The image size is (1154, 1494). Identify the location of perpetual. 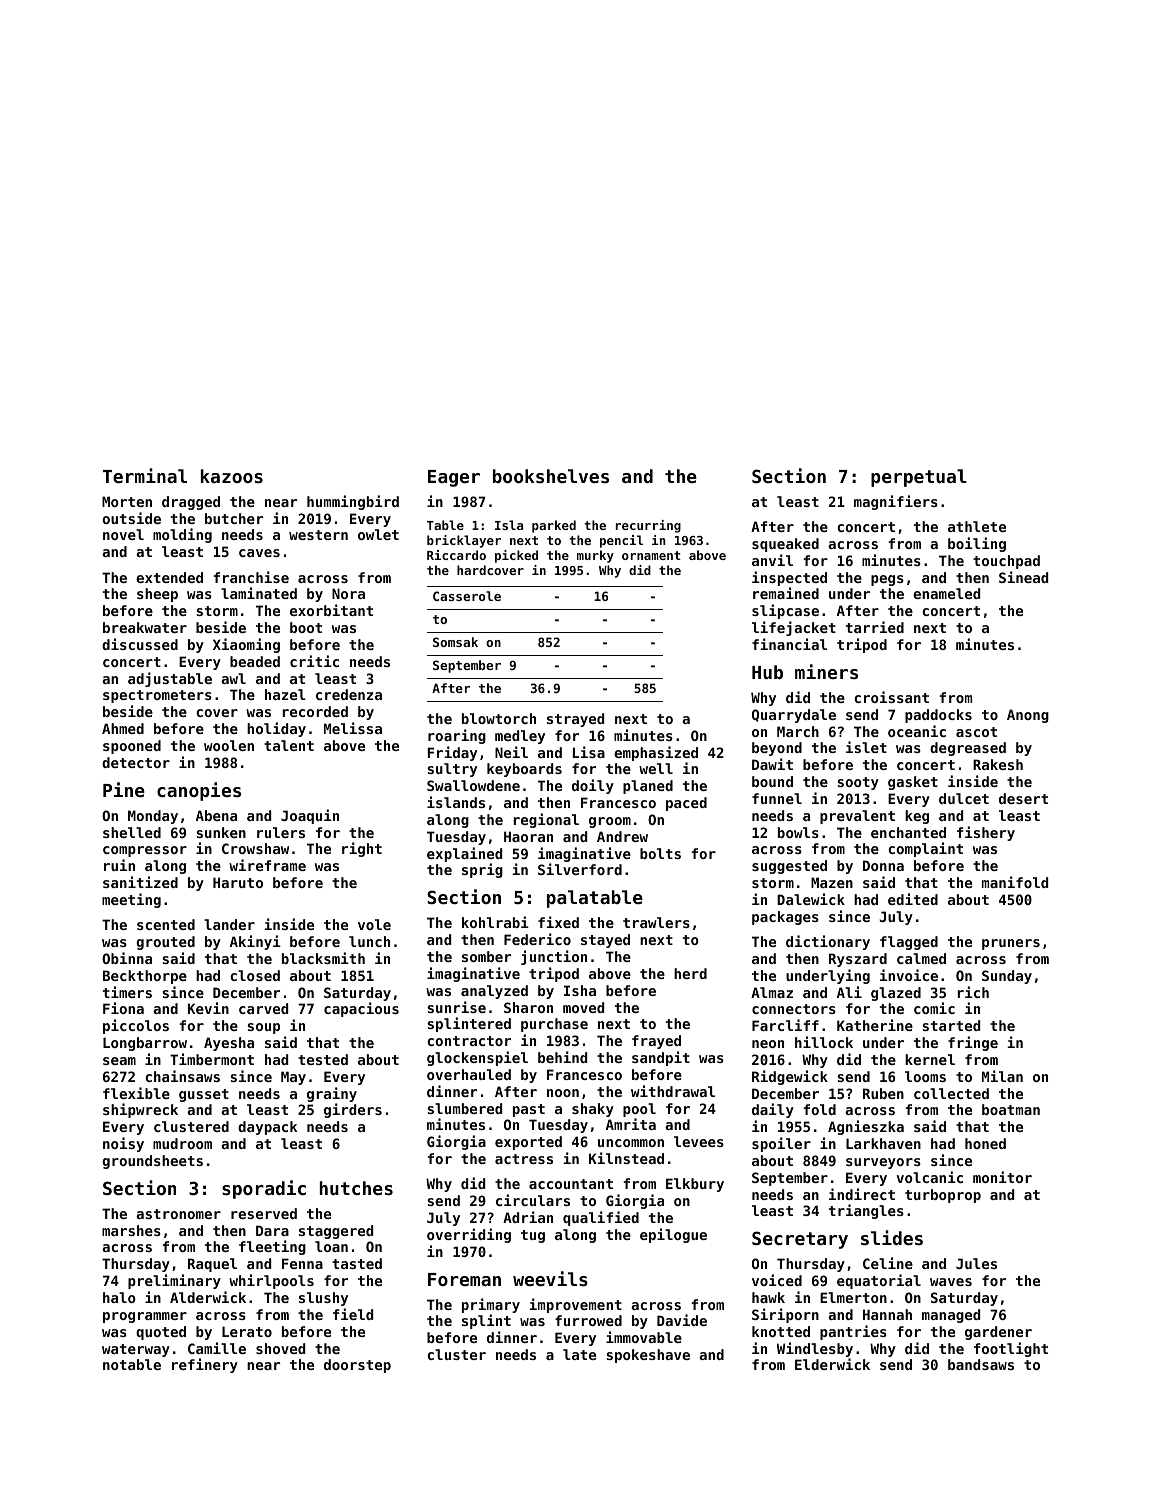
(919, 478).
